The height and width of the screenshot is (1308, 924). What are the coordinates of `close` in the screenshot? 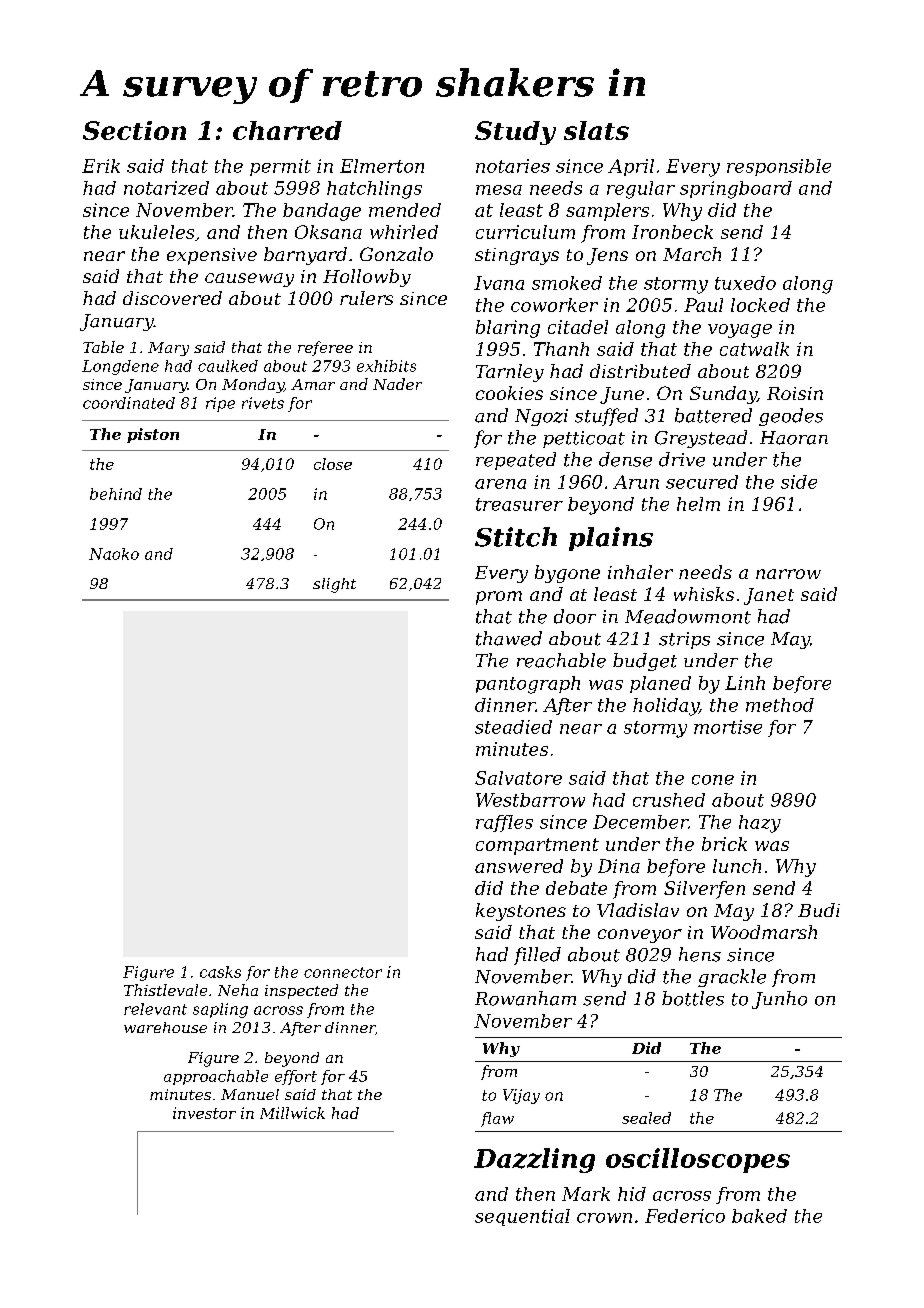 It's located at (333, 464).
